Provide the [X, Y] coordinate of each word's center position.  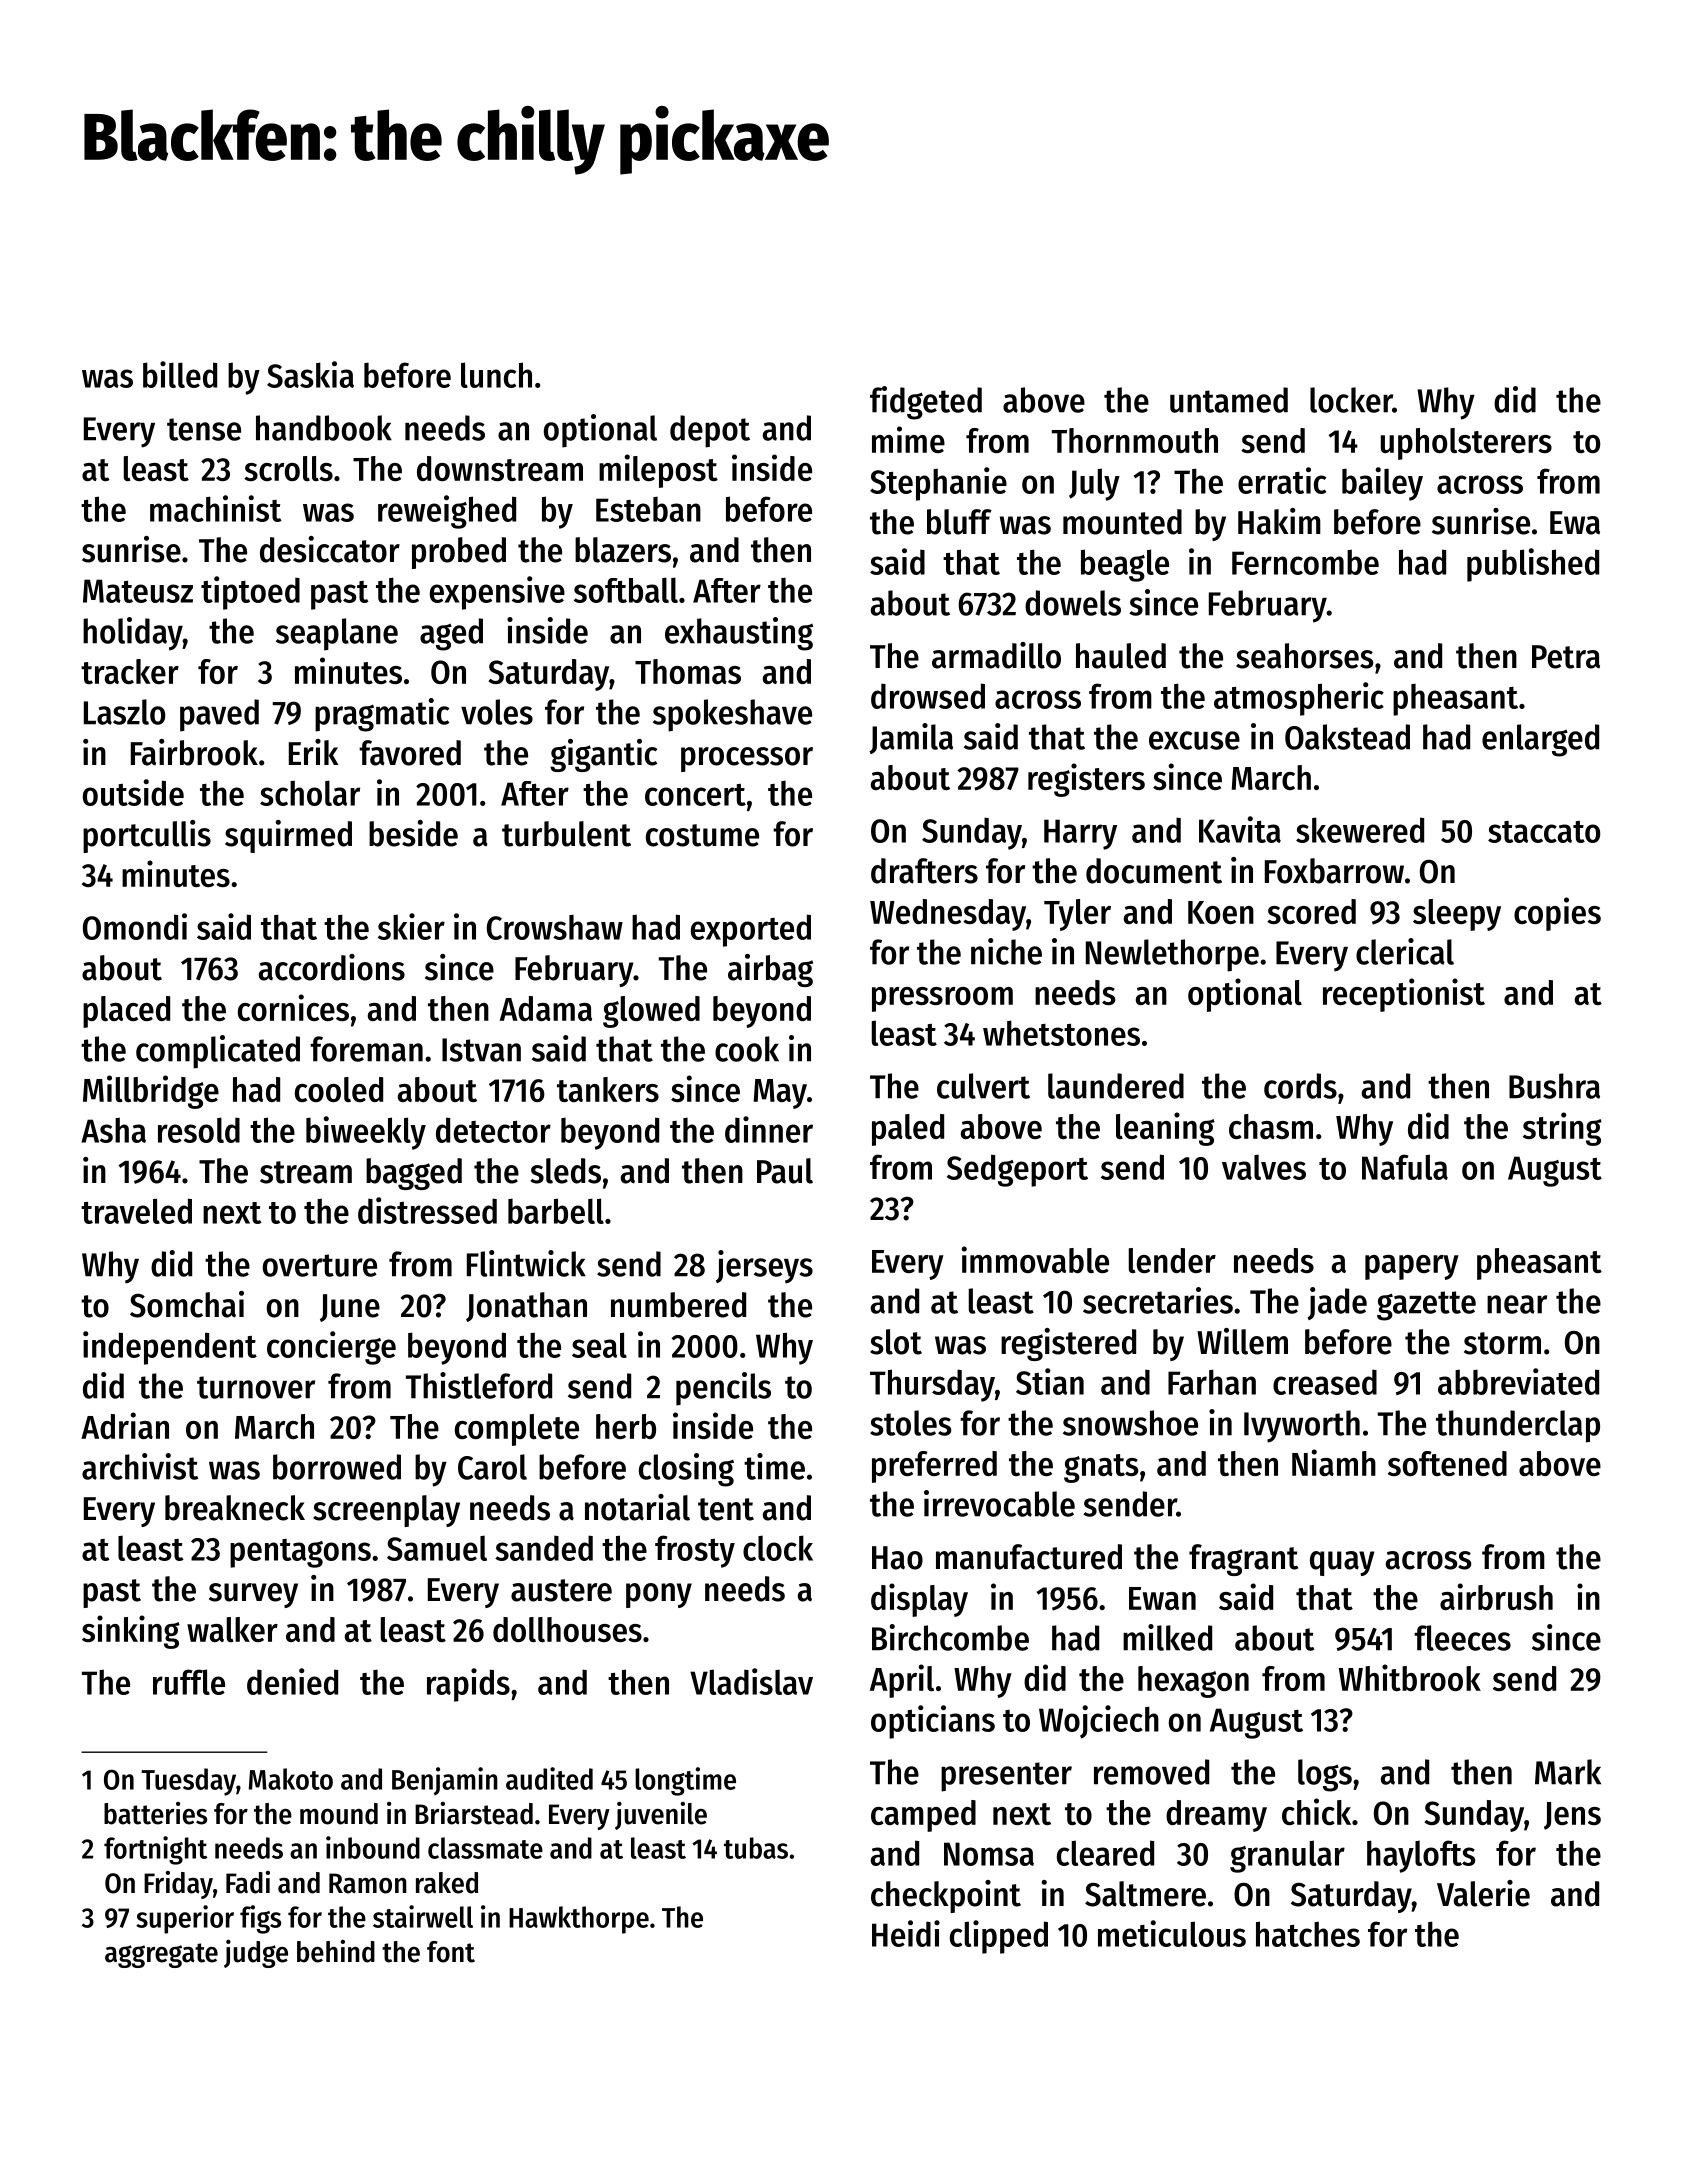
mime [908, 439]
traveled [136, 1211]
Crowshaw [555, 927]
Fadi [248, 1882]
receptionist [1404, 995]
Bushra [1554, 1086]
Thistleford [479, 1385]
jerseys [764, 1267]
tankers [608, 1089]
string [1562, 1129]
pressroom [942, 999]
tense [204, 429]
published [1533, 565]
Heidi [906, 1933]
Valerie [1483, 1893]
